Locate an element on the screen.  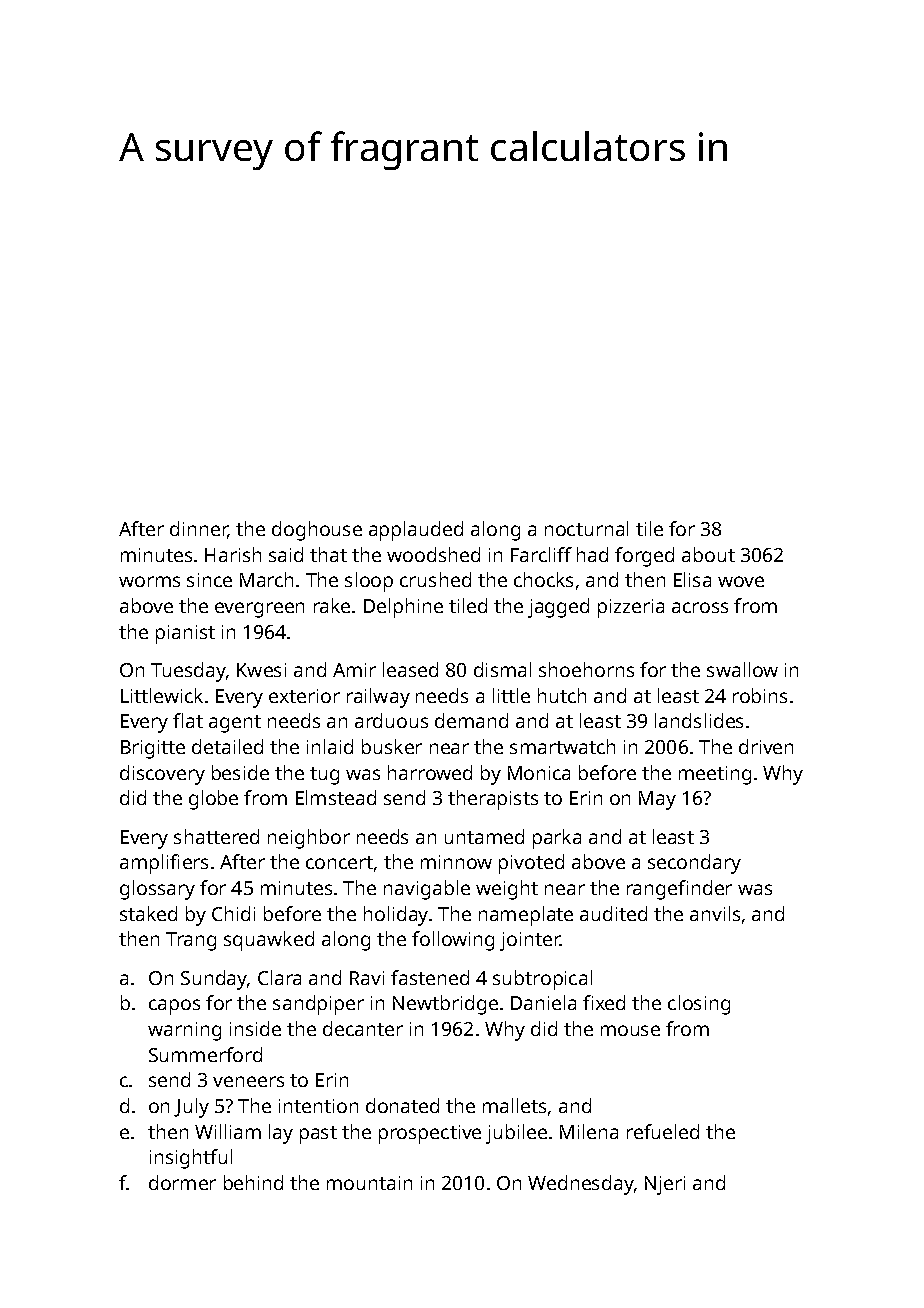
behind is located at coordinates (253, 1182).
